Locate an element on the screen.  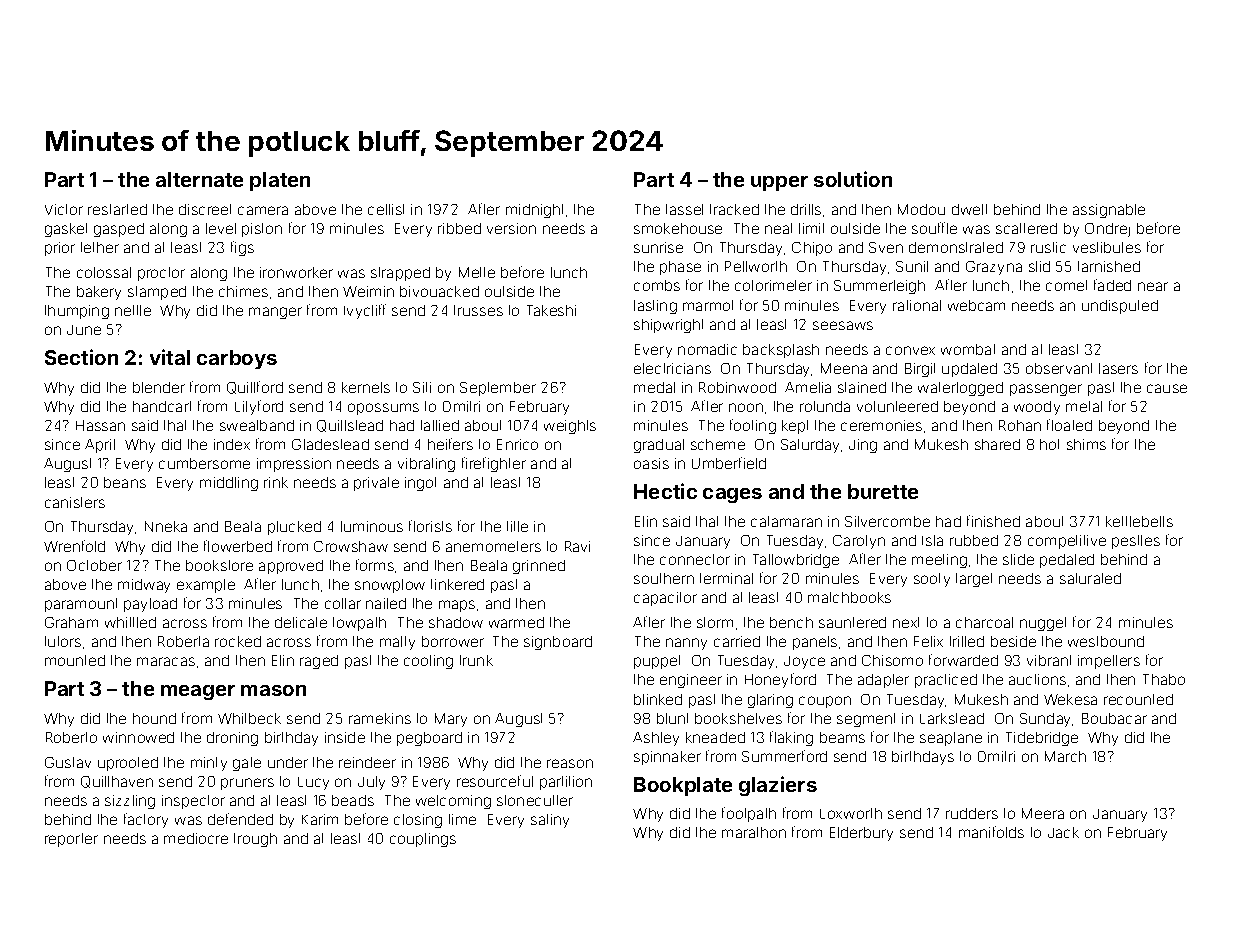
vestibules is located at coordinates (1107, 247).
